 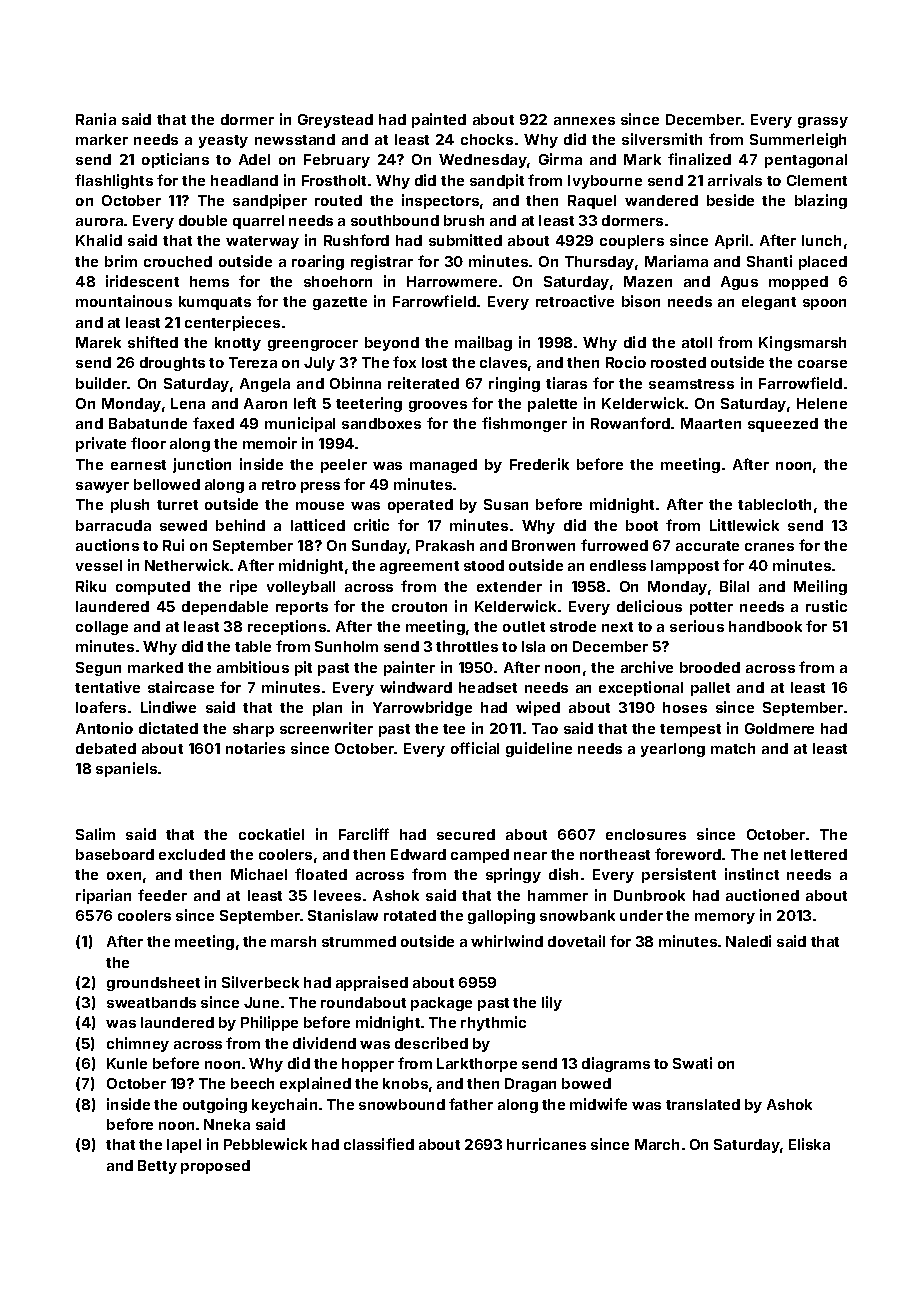 What do you see at coordinates (232, 323) in the image?
I see `centerpieces` at bounding box center [232, 323].
